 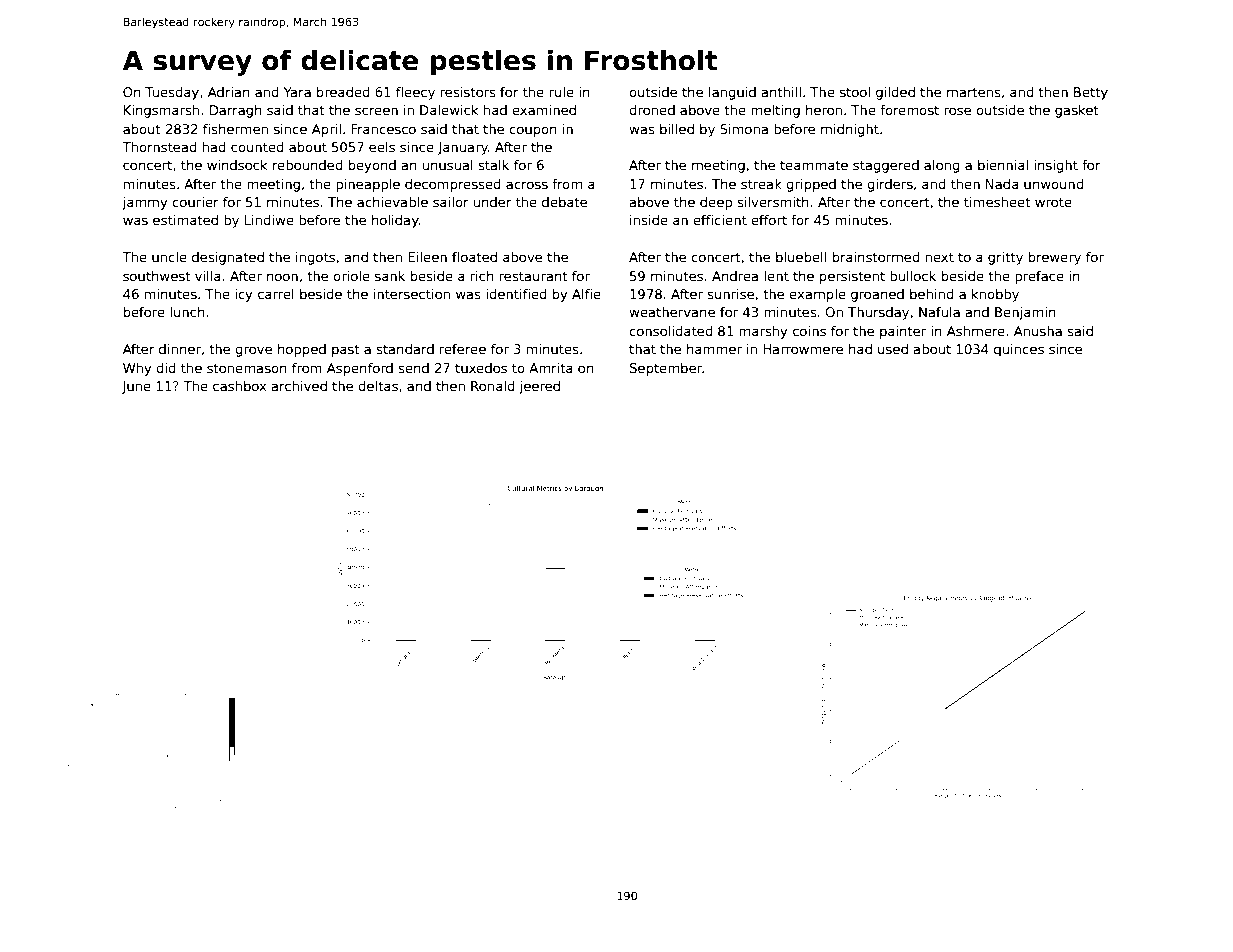 What do you see at coordinates (159, 147) in the screenshot?
I see `Thornstead` at bounding box center [159, 147].
